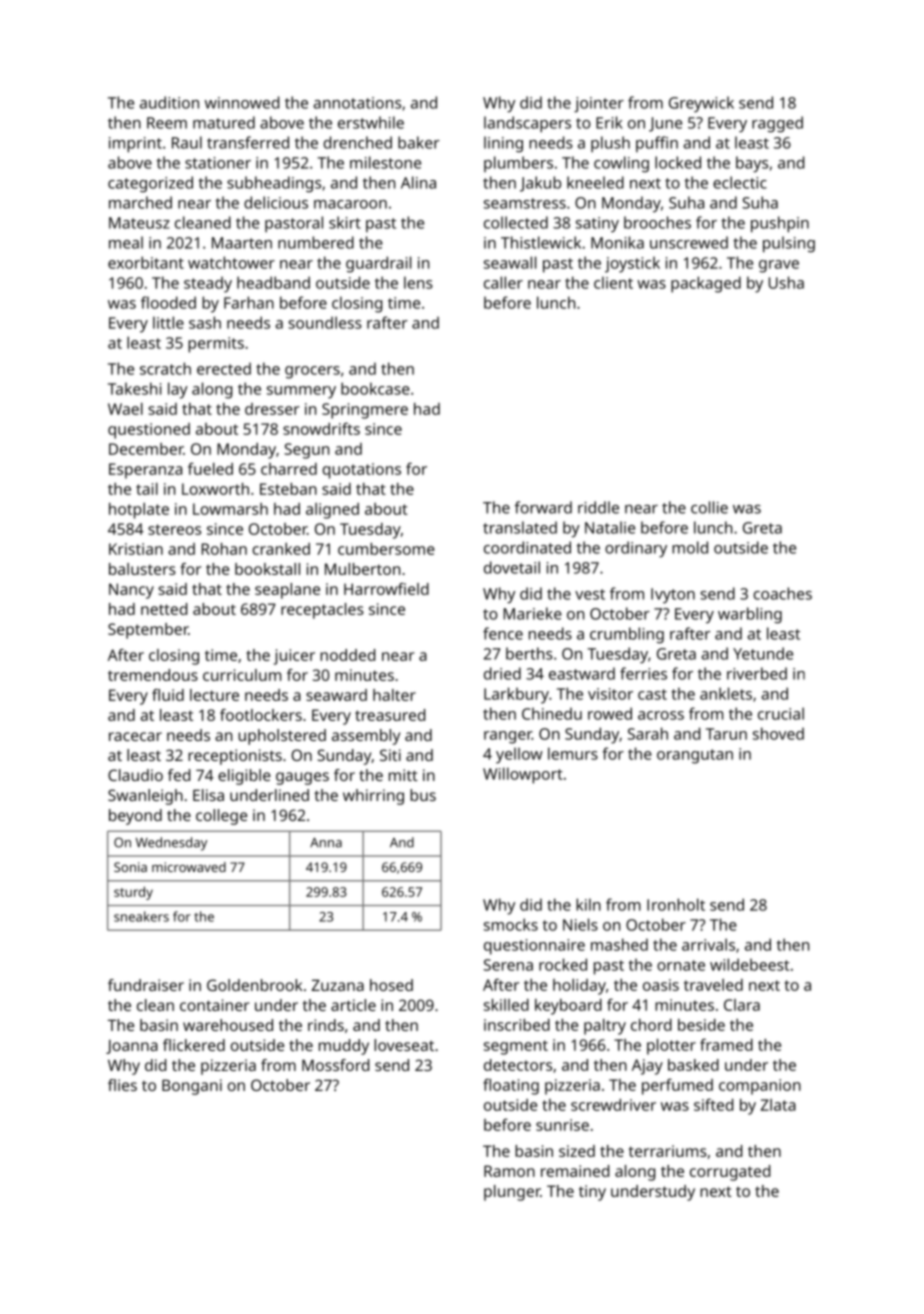 The width and height of the document is (924, 1314). I want to click on marched, so click(140, 202).
